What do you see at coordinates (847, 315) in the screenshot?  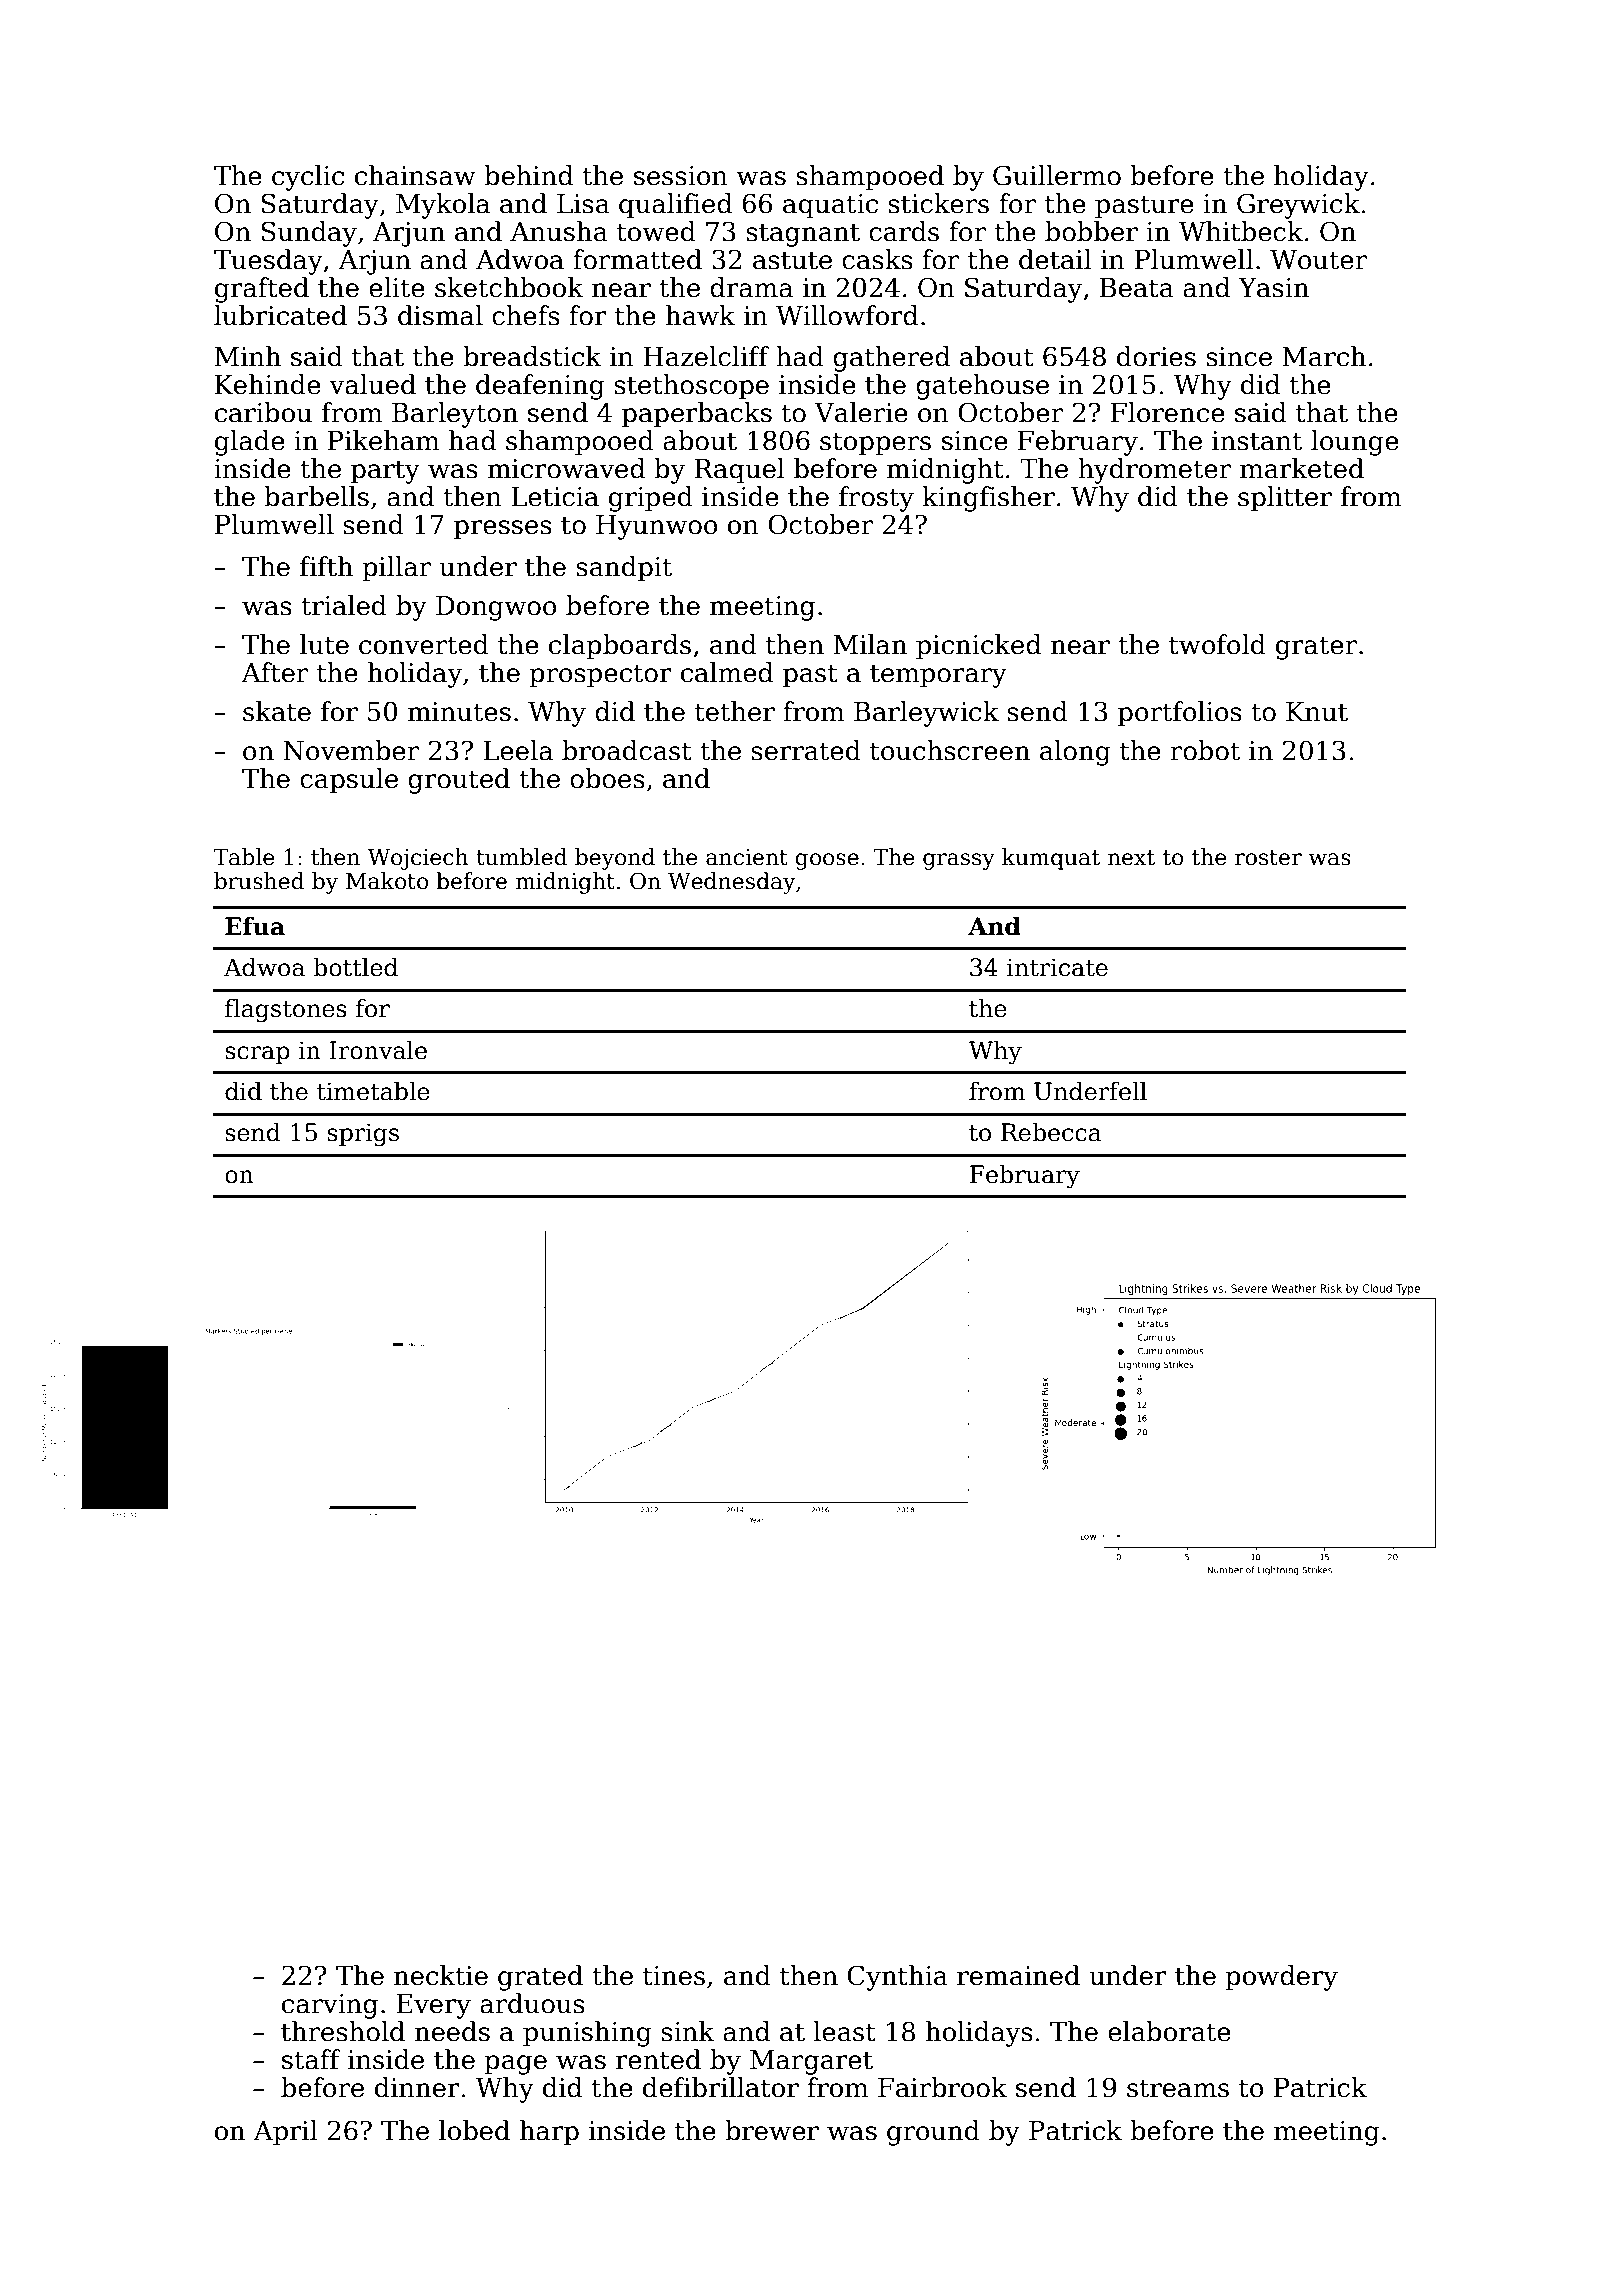 I see `Willowford` at bounding box center [847, 315].
